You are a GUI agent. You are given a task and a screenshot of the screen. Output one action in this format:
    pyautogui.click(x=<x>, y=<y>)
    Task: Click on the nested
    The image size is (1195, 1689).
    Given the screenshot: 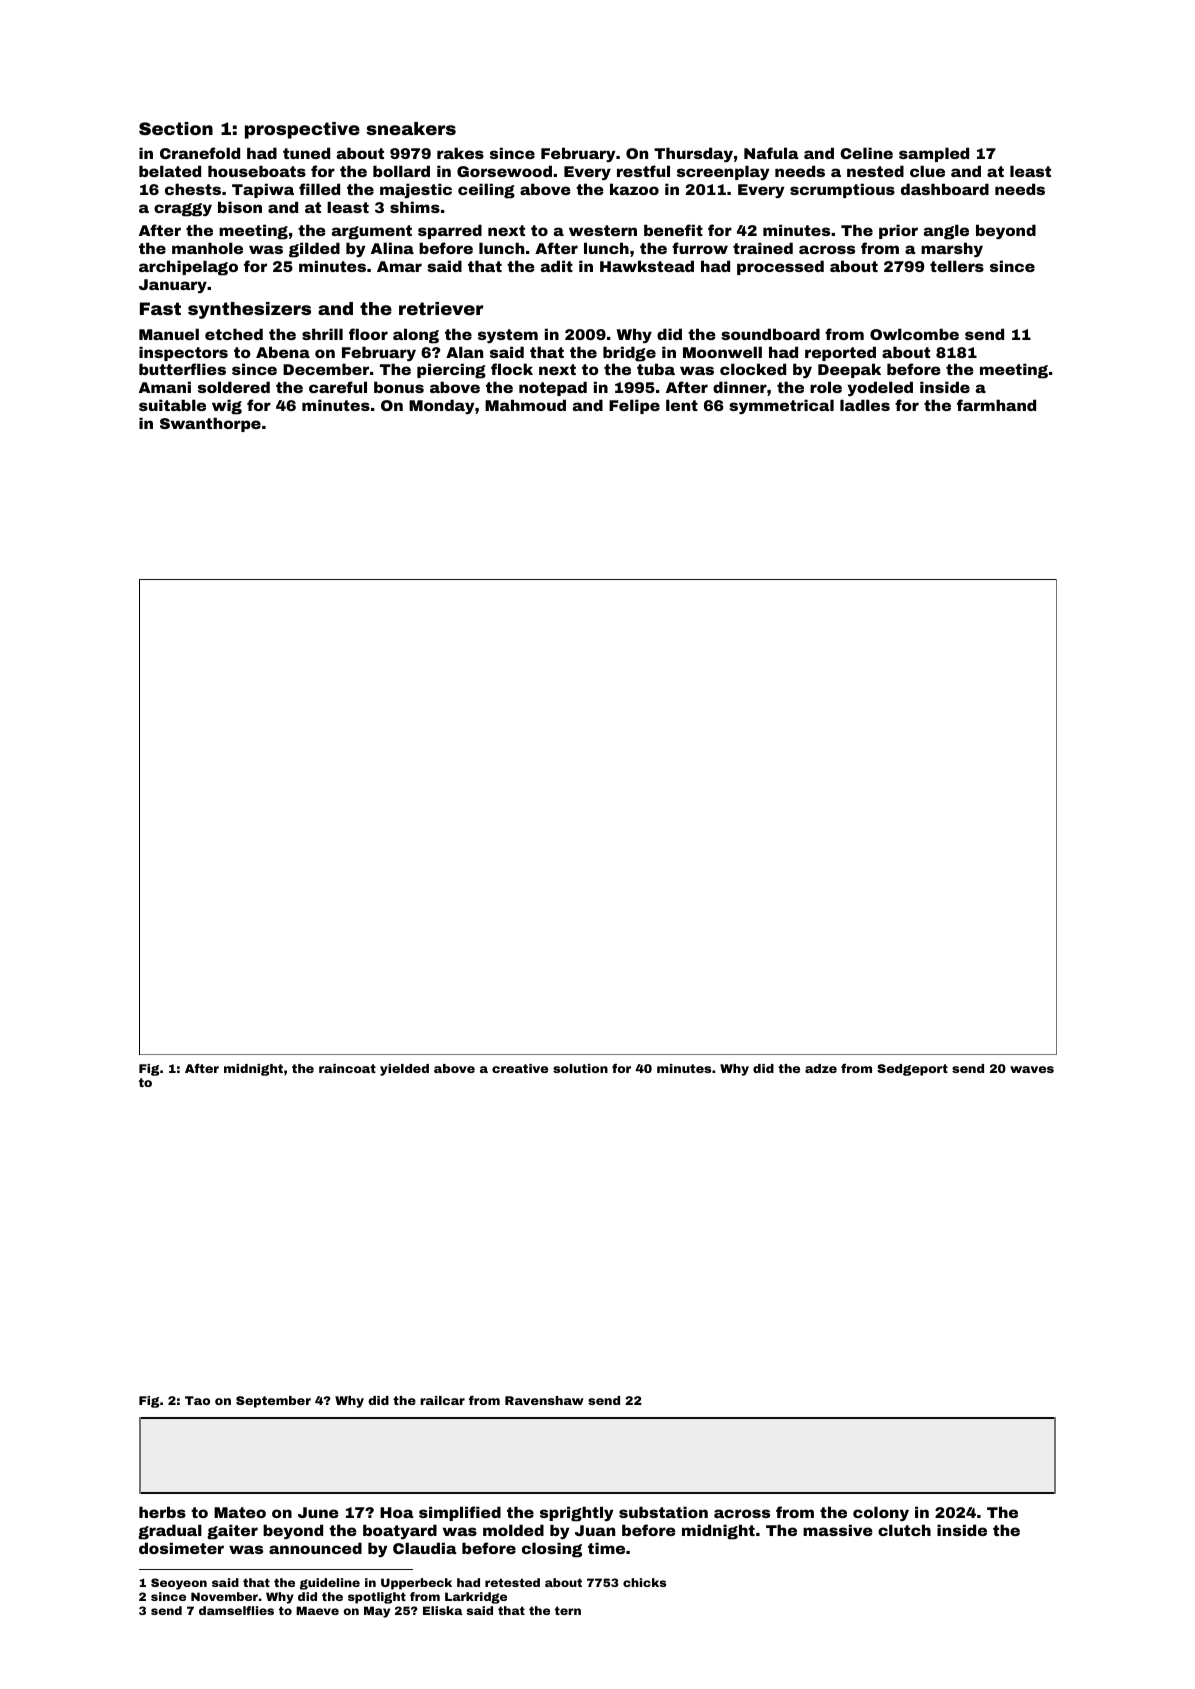 What is the action you would take?
    pyautogui.click(x=875, y=171)
